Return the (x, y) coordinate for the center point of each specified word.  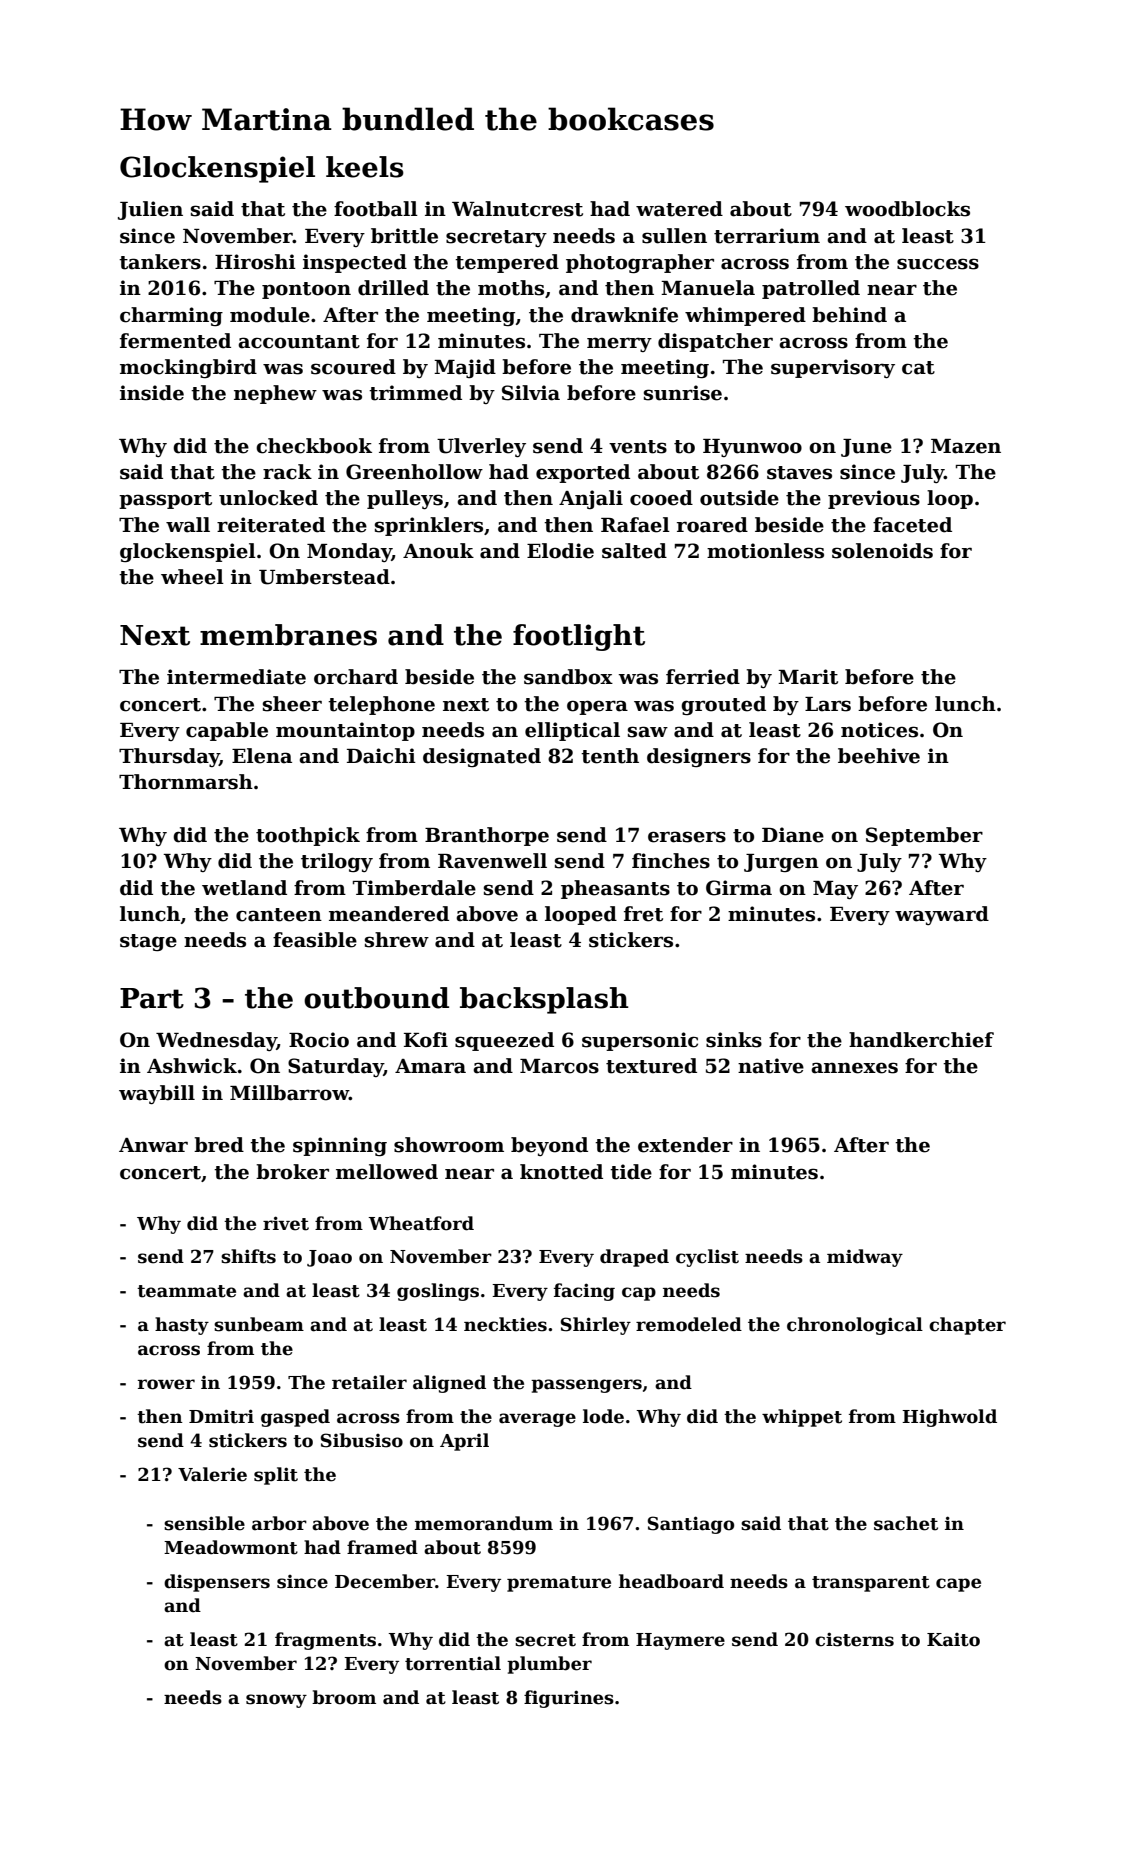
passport (165, 500)
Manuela (708, 288)
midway (865, 1258)
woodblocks (907, 209)
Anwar (153, 1145)
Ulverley (481, 447)
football (376, 209)
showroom (449, 1145)
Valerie (212, 1474)
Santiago (691, 1525)
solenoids (882, 551)
